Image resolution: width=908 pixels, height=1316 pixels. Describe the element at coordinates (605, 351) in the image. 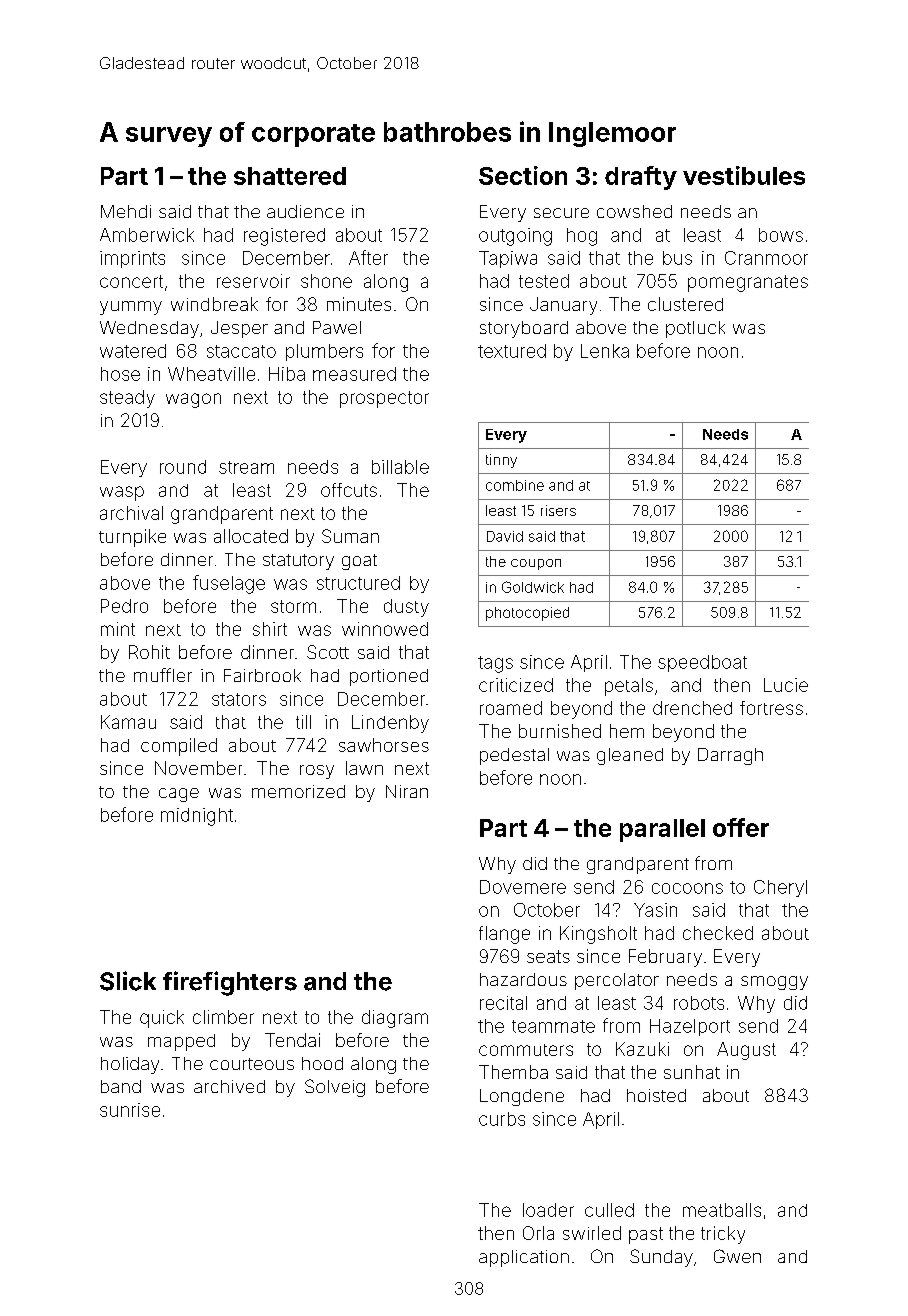

I see `Lenka` at that location.
